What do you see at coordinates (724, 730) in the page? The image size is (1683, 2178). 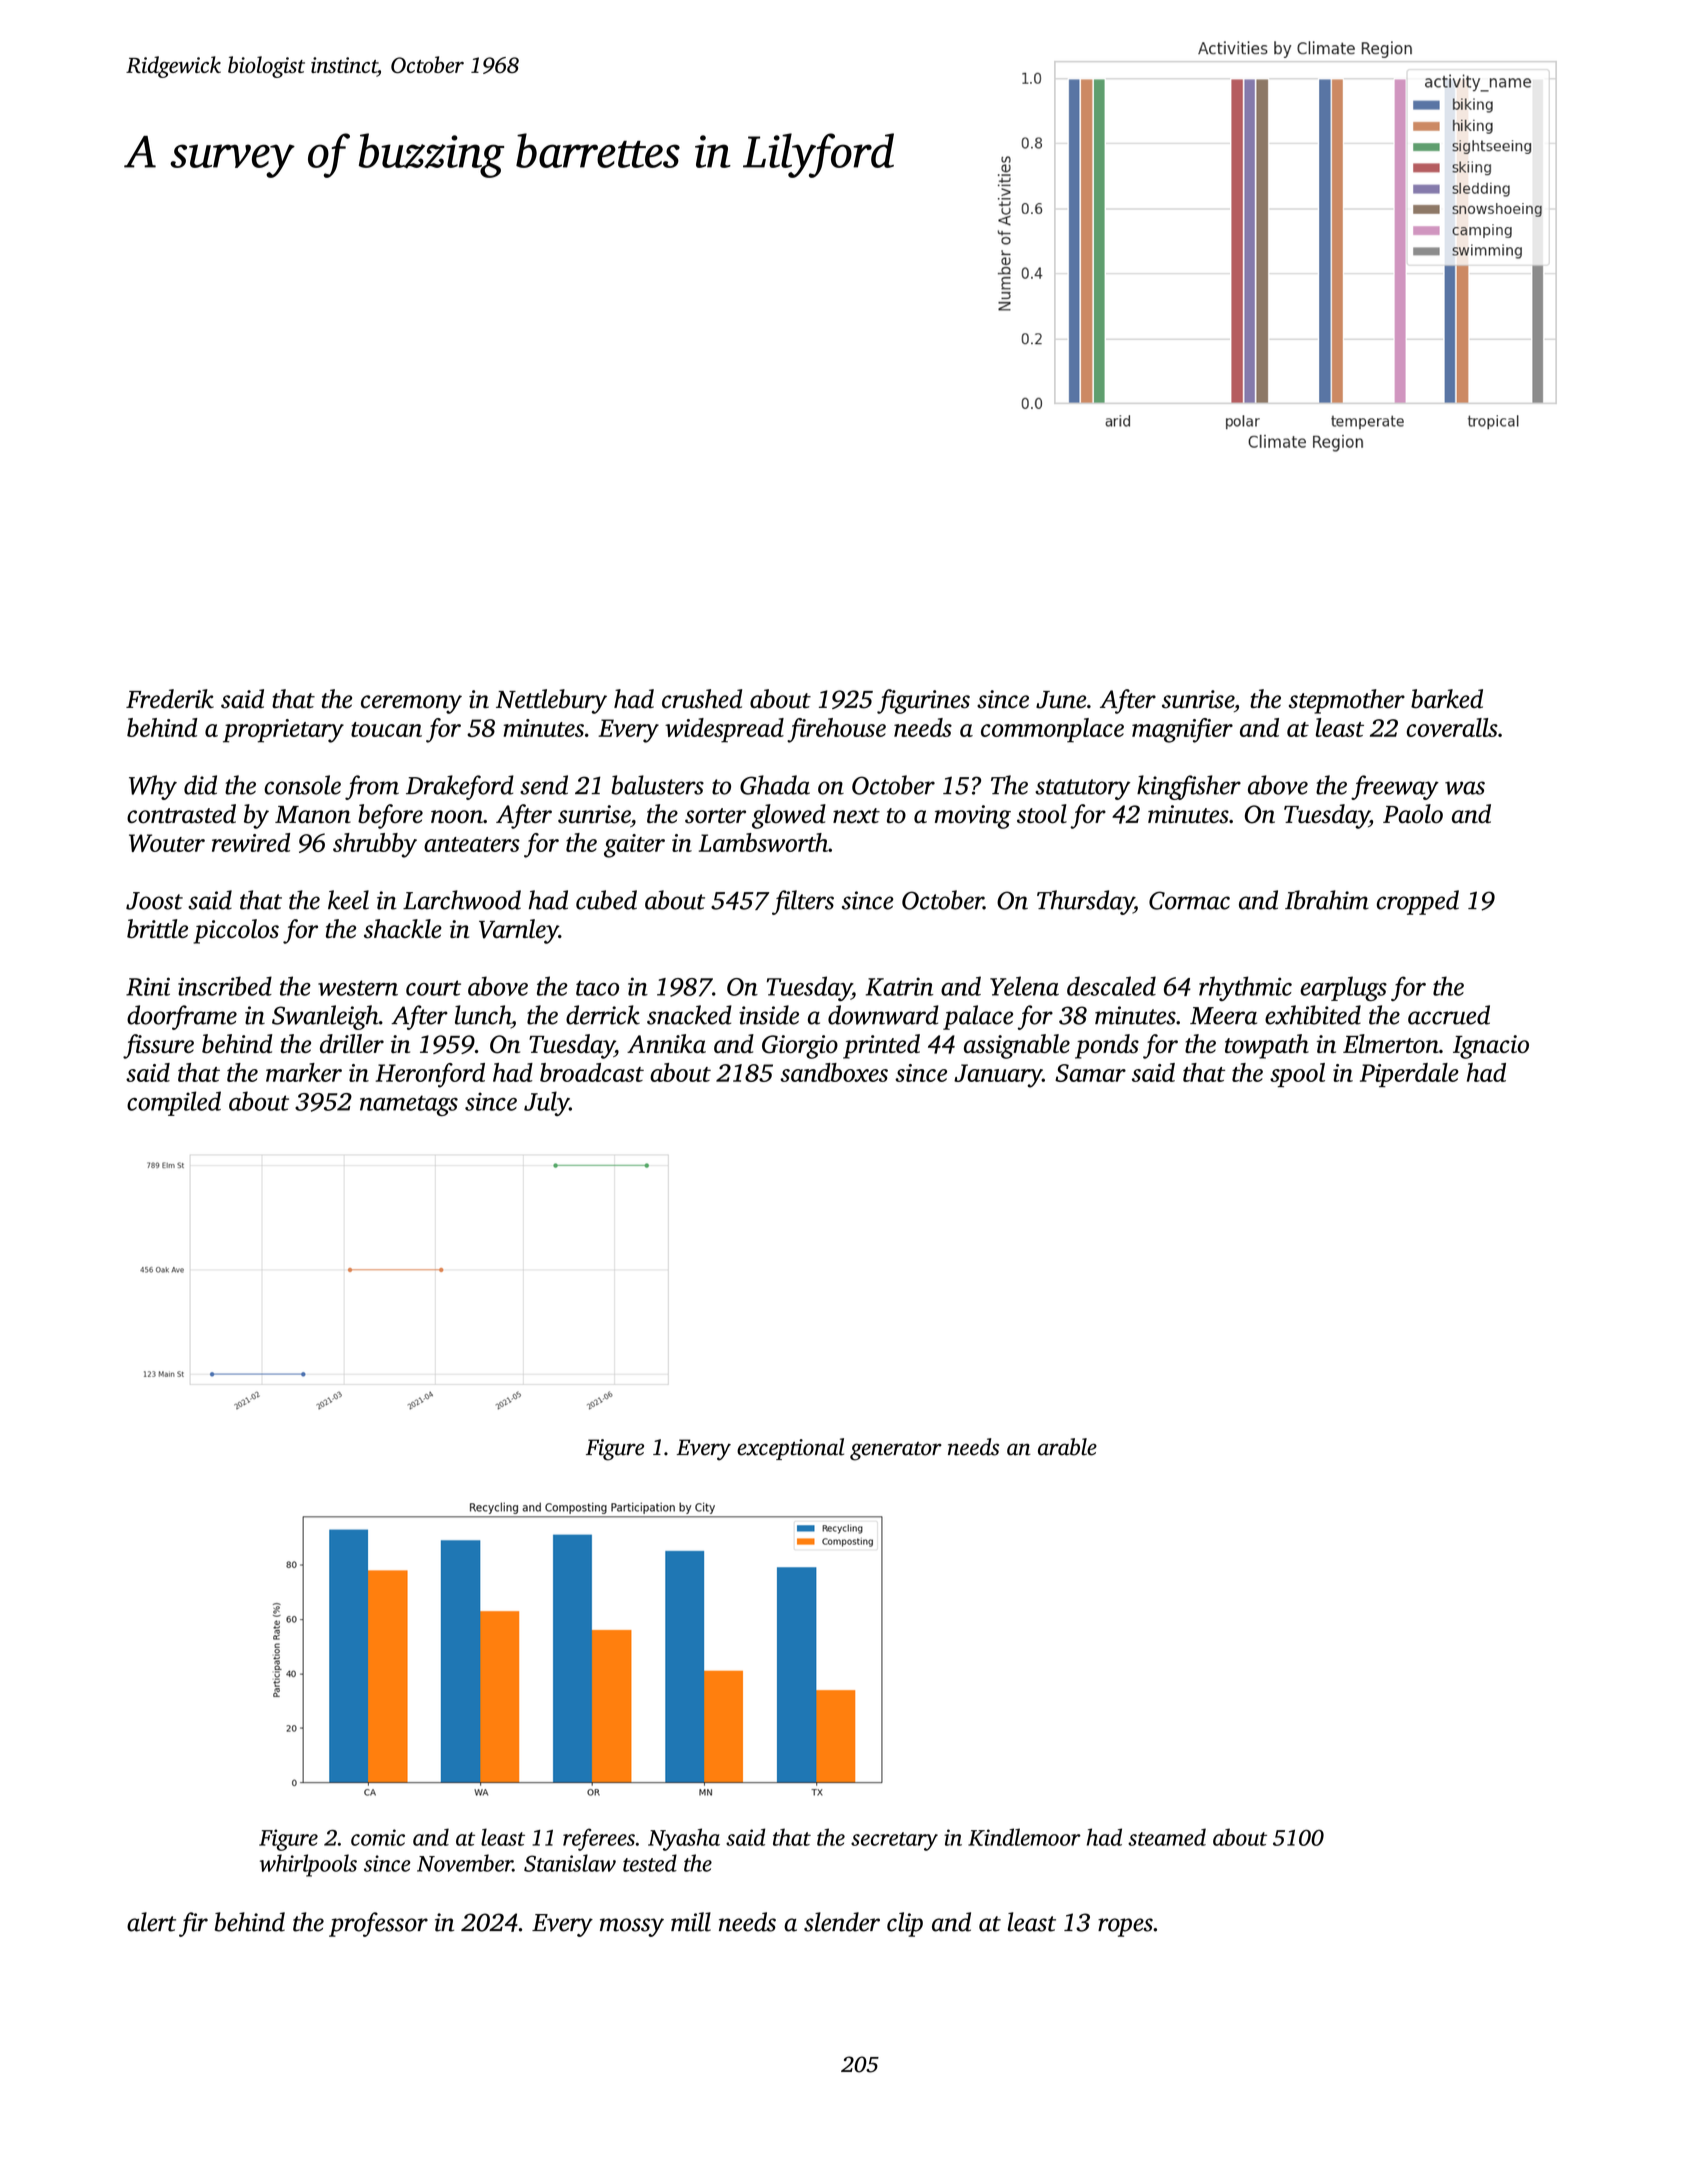 I see `widespread` at bounding box center [724, 730].
